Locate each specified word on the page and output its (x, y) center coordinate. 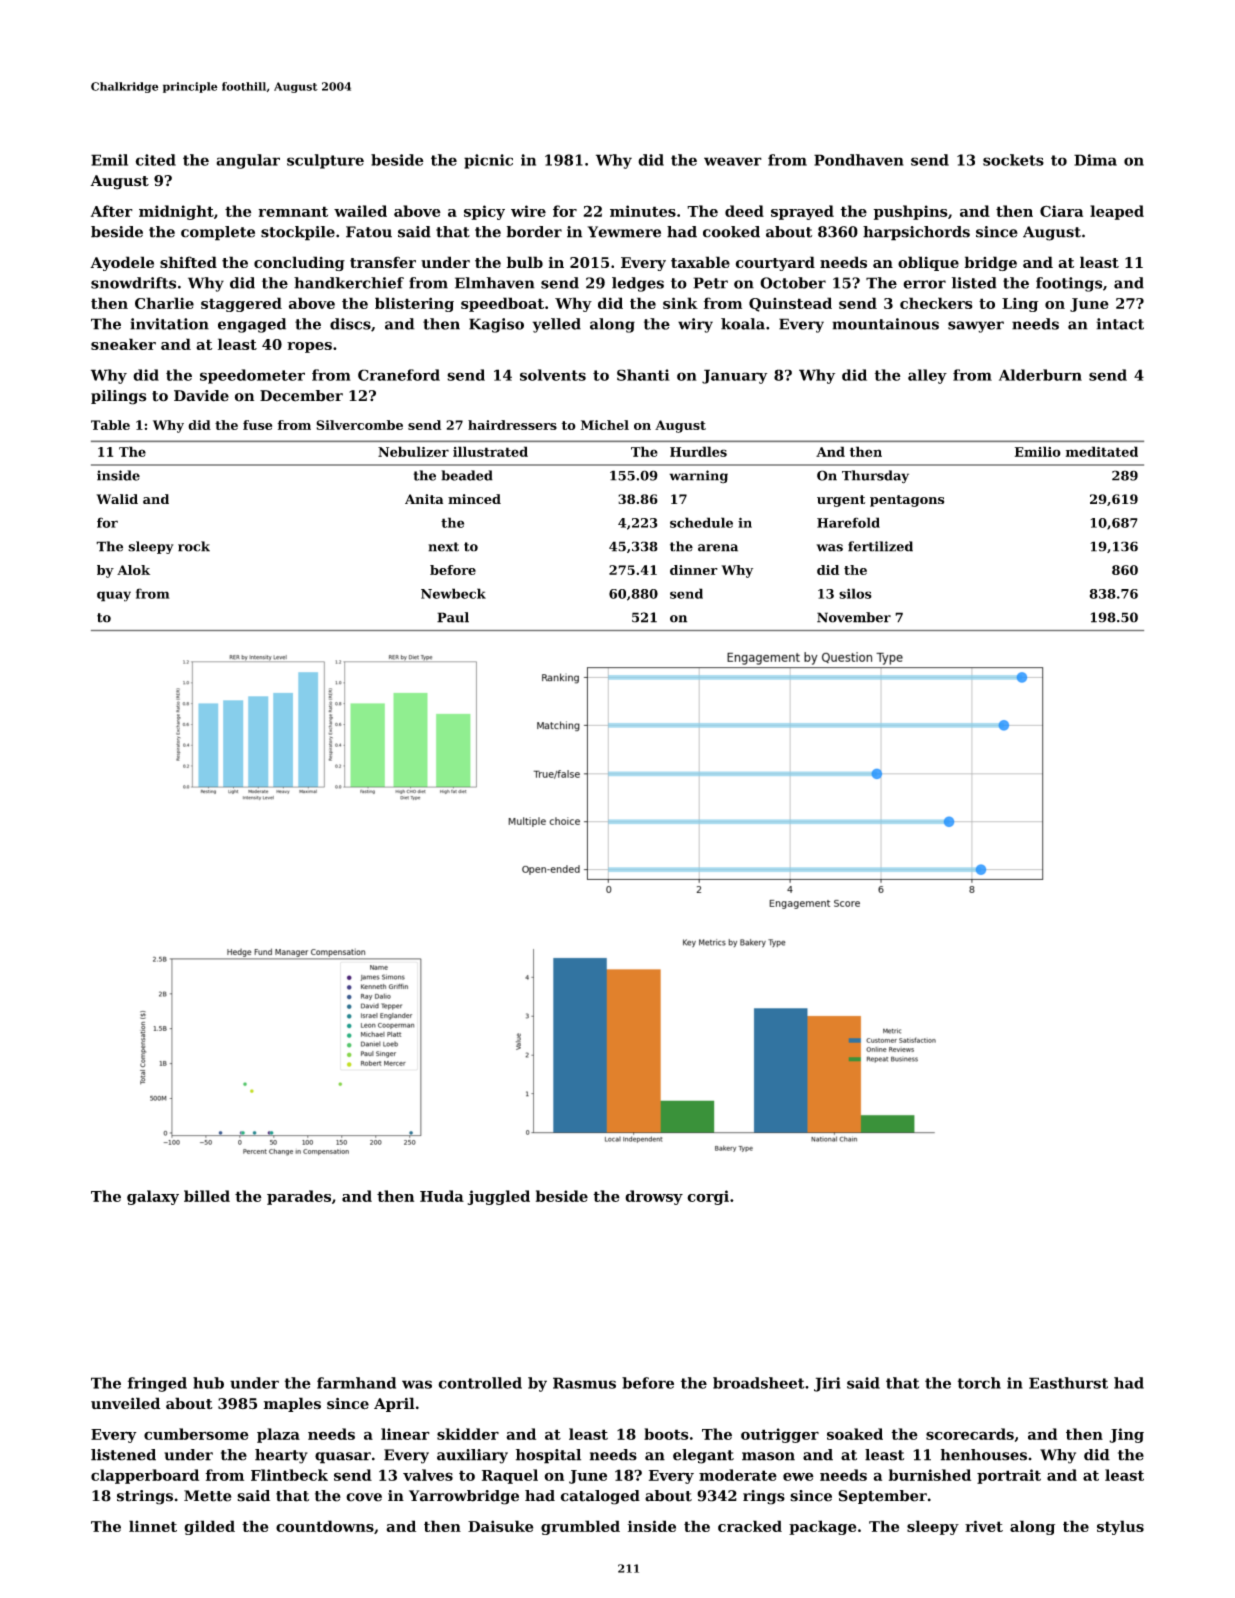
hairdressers (512, 425)
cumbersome (196, 1434)
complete (218, 233)
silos (855, 593)
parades (299, 1197)
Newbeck (453, 593)
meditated (1102, 451)
